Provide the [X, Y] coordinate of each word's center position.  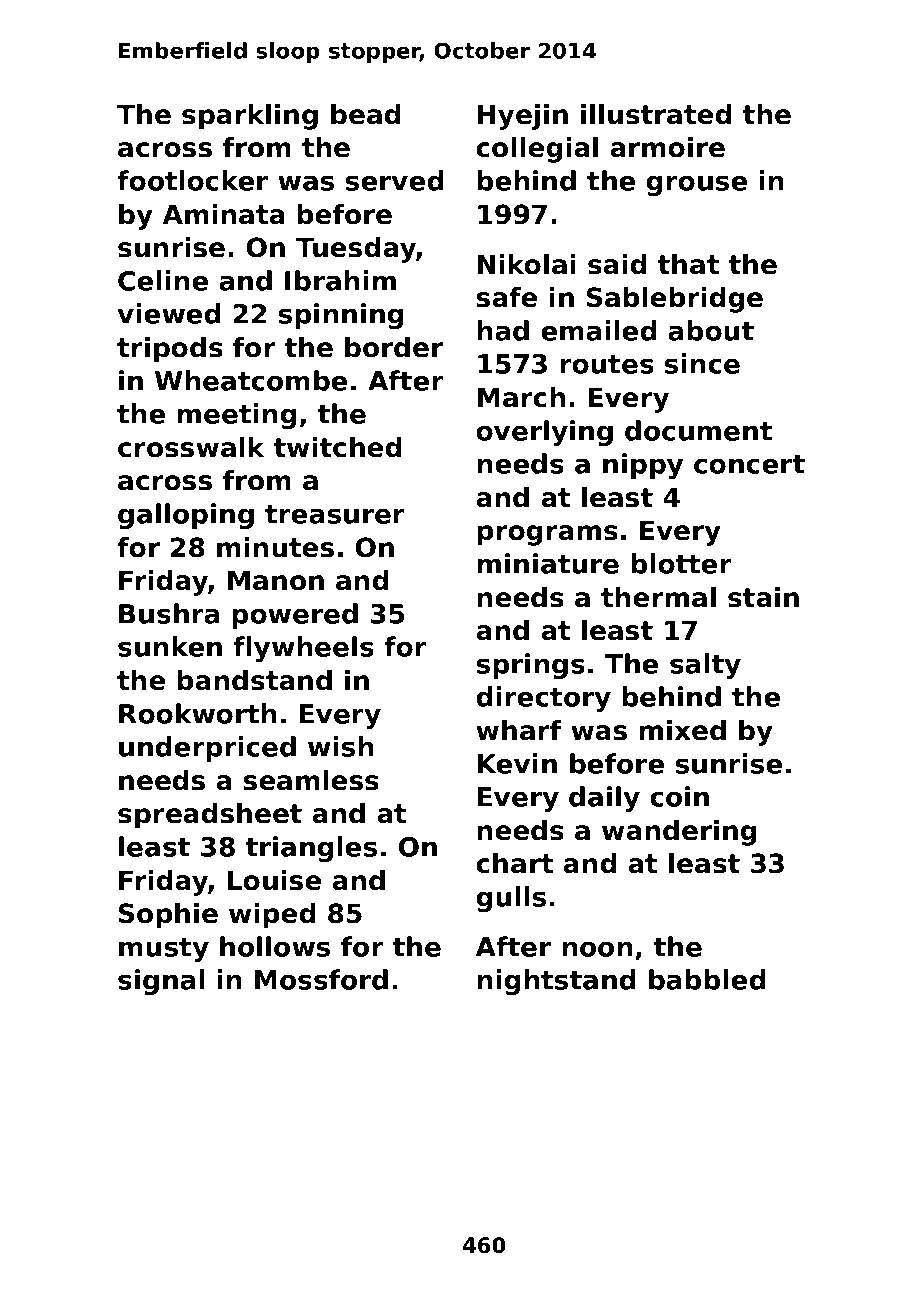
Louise [274, 880]
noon [597, 949]
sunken [170, 646]
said [617, 264]
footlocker [192, 180]
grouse [696, 185]
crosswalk [191, 447]
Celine [163, 280]
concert [749, 464]
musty [164, 950]
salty [705, 666]
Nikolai [527, 264]
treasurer [335, 514]
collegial [537, 150]
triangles [311, 849]
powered [295, 616]
